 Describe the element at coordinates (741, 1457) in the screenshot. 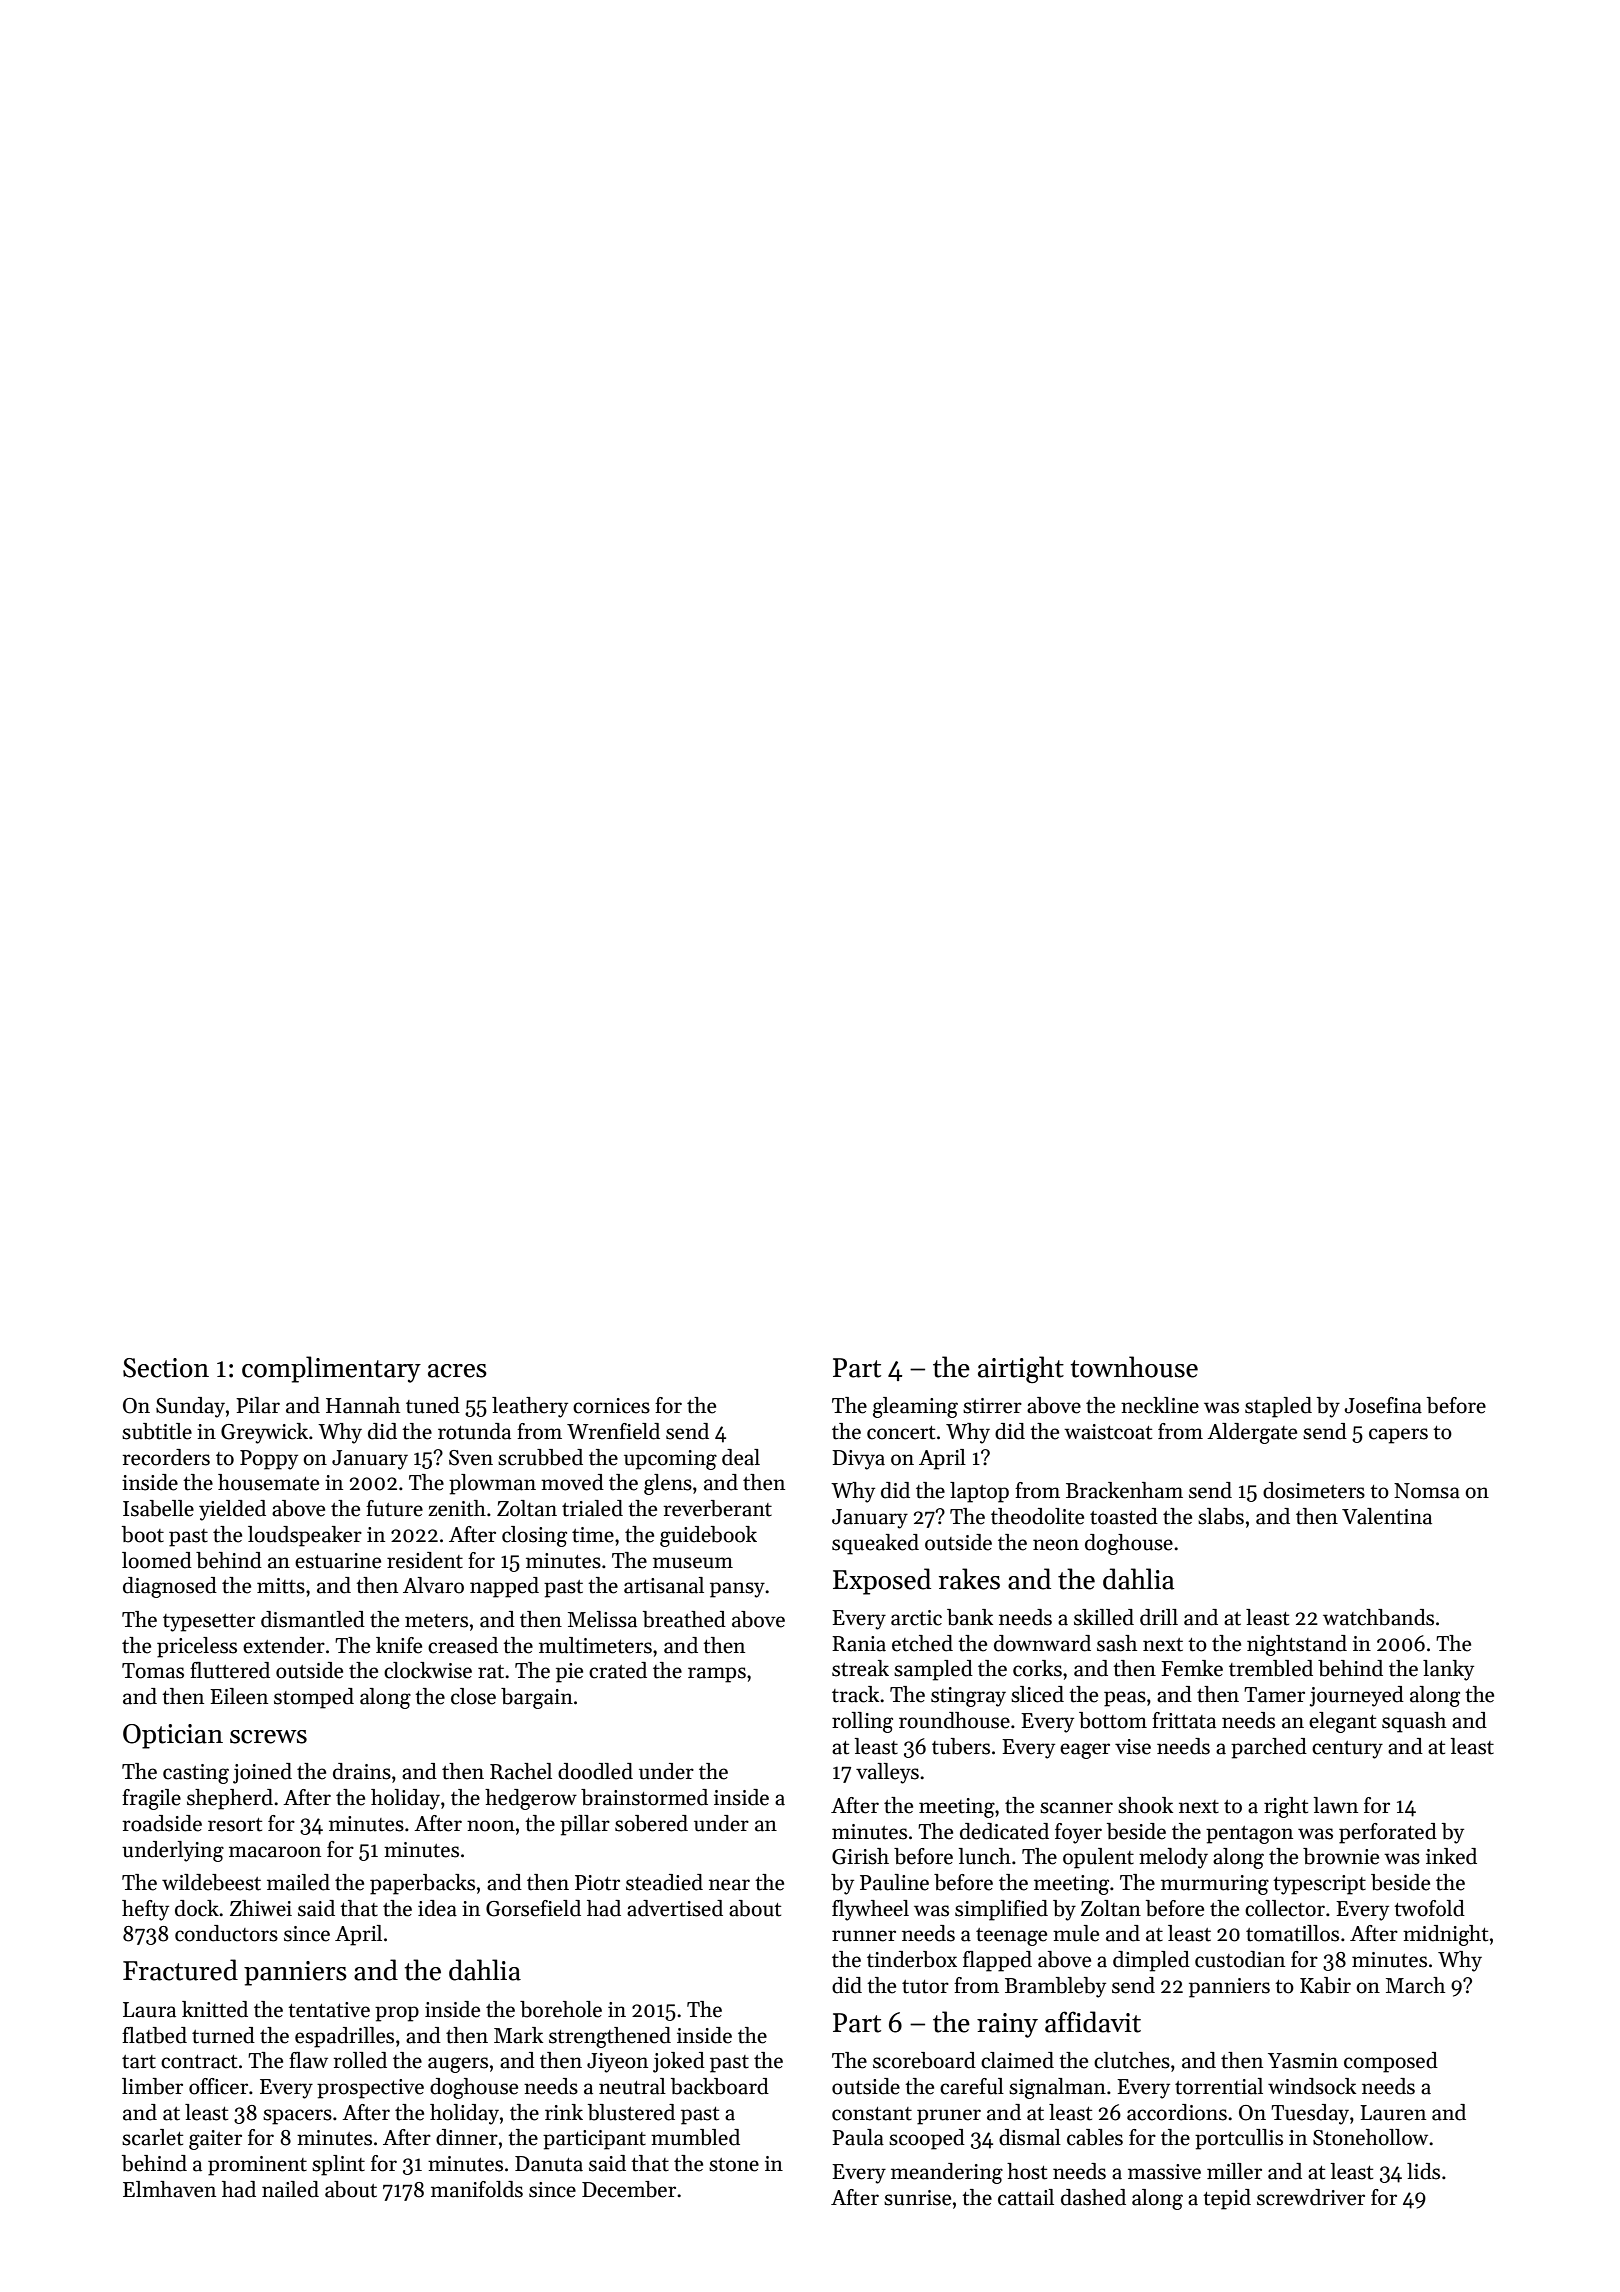

I see `deal` at that location.
